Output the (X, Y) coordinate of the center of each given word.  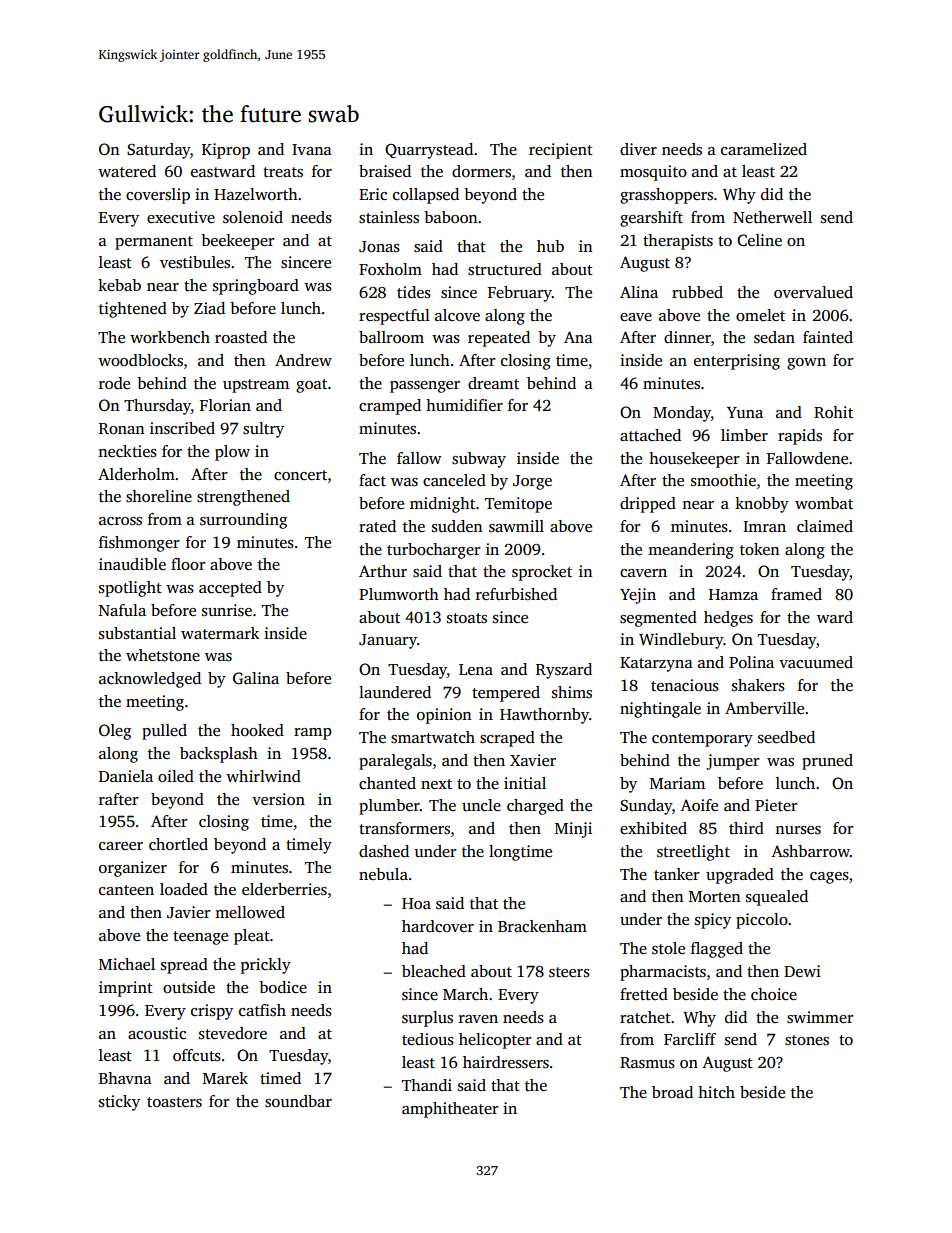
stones (807, 1040)
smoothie (723, 480)
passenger (425, 387)
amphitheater (450, 1110)
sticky (119, 1103)
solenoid (253, 217)
